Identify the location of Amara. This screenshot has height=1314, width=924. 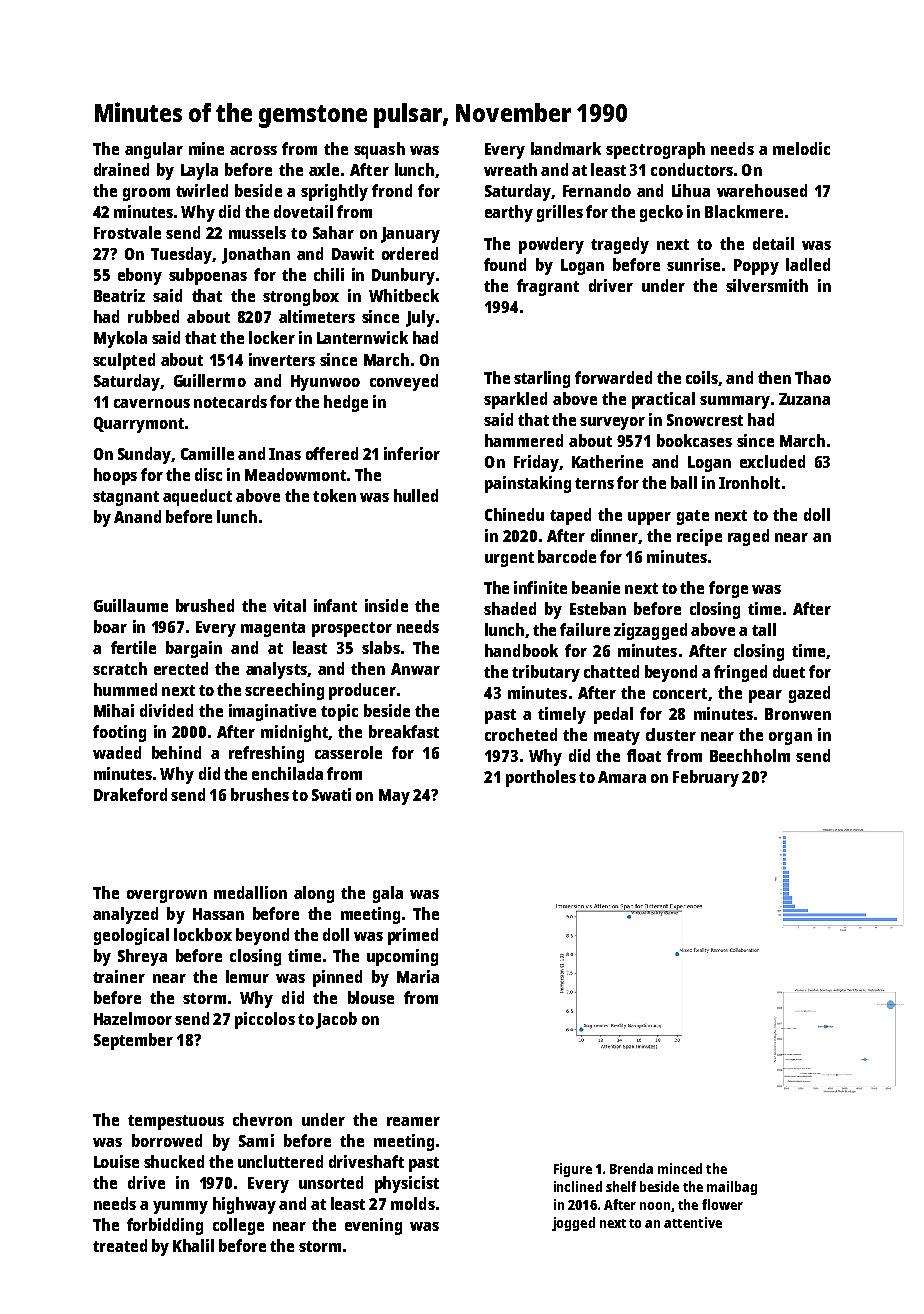
(622, 777).
